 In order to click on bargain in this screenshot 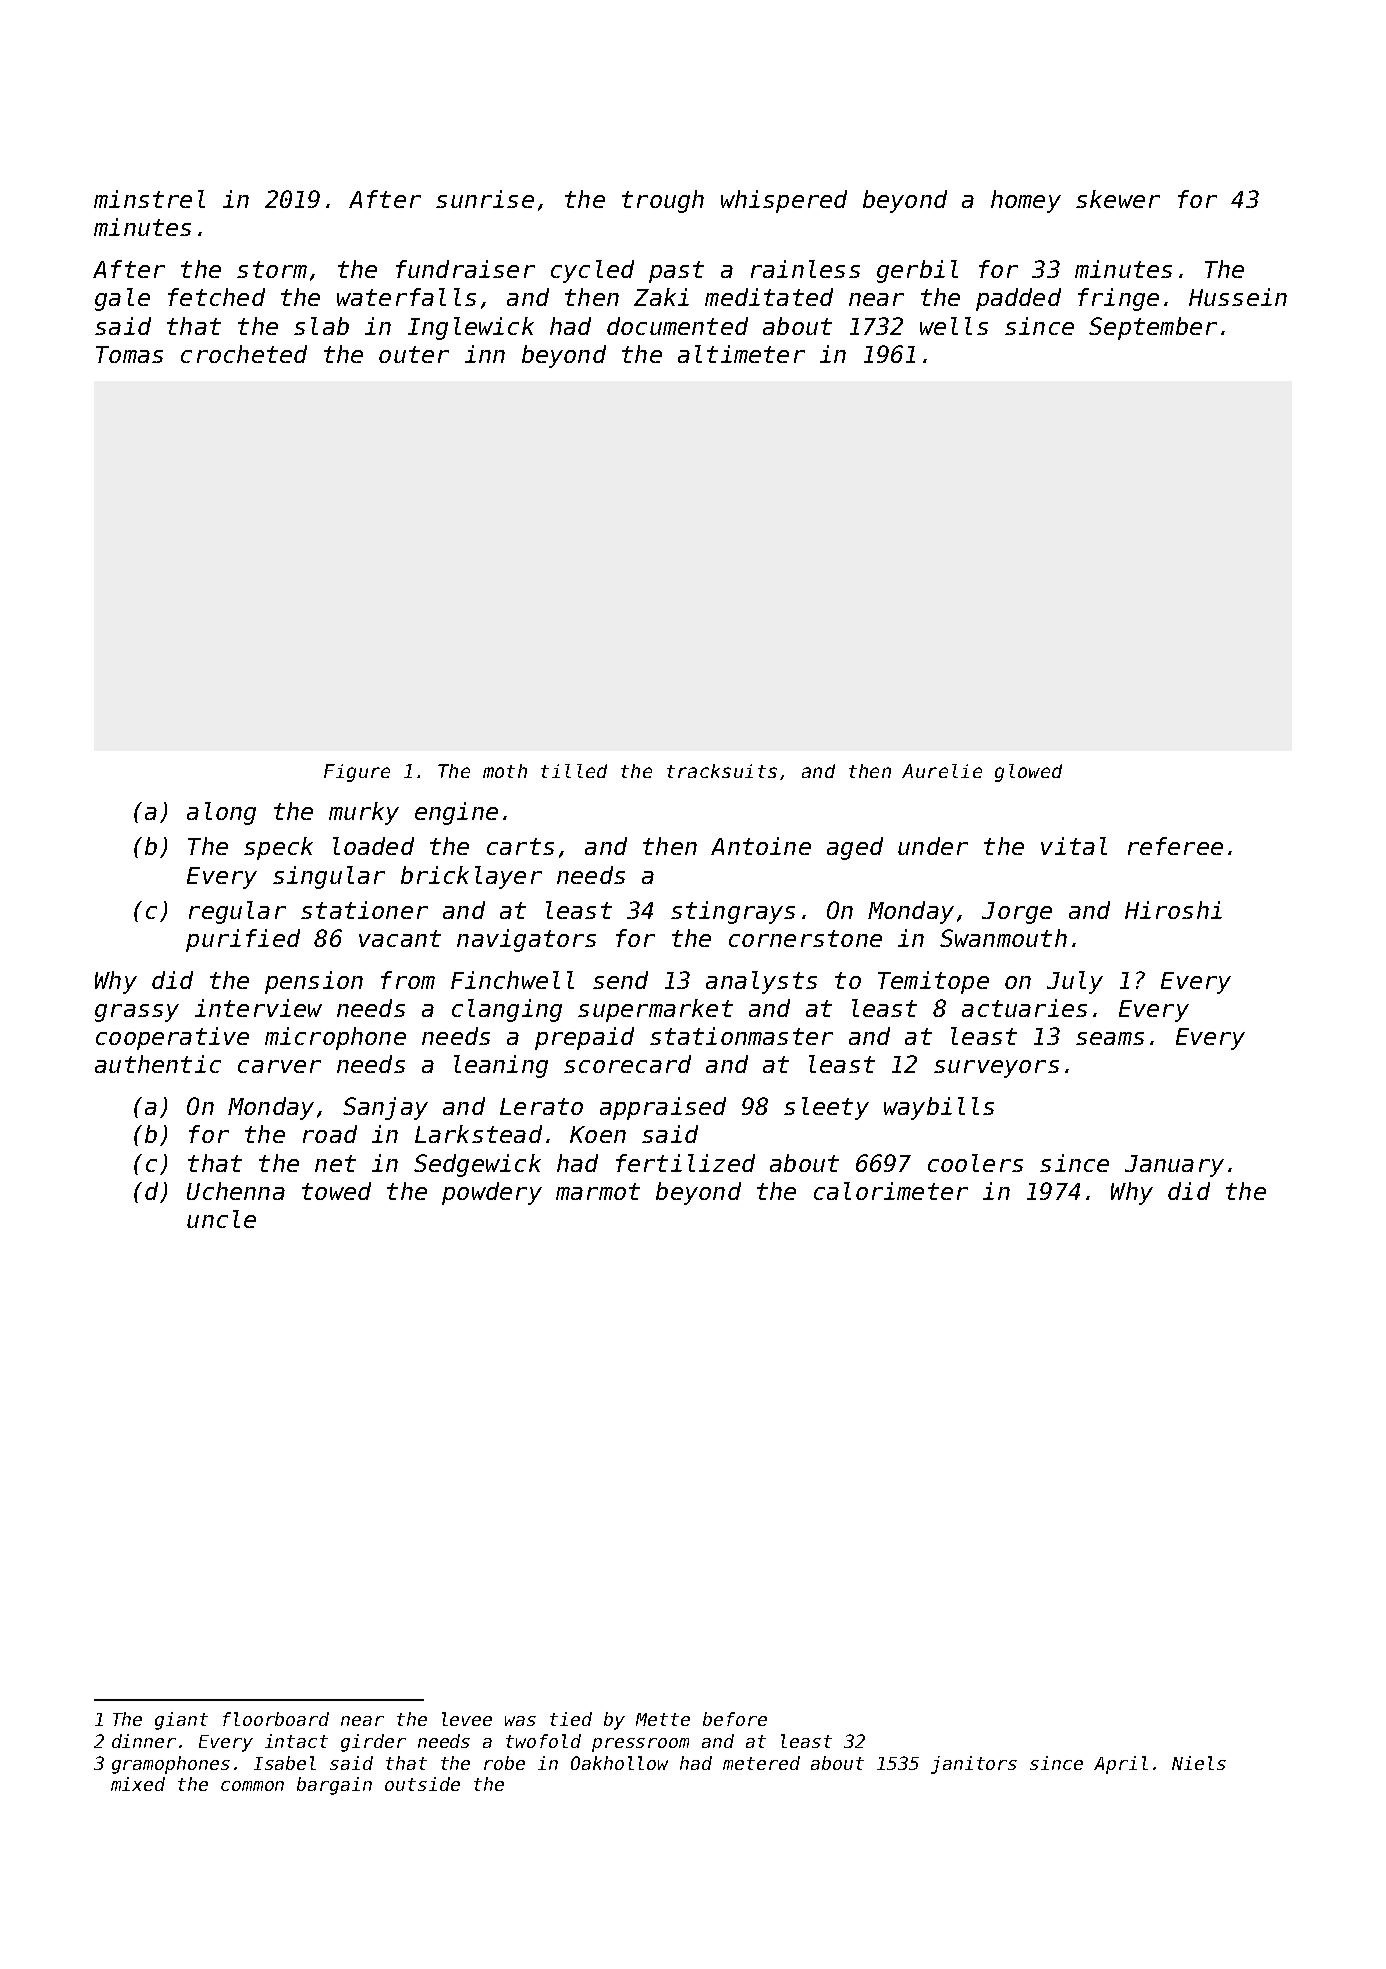, I will do `click(334, 1786)`.
